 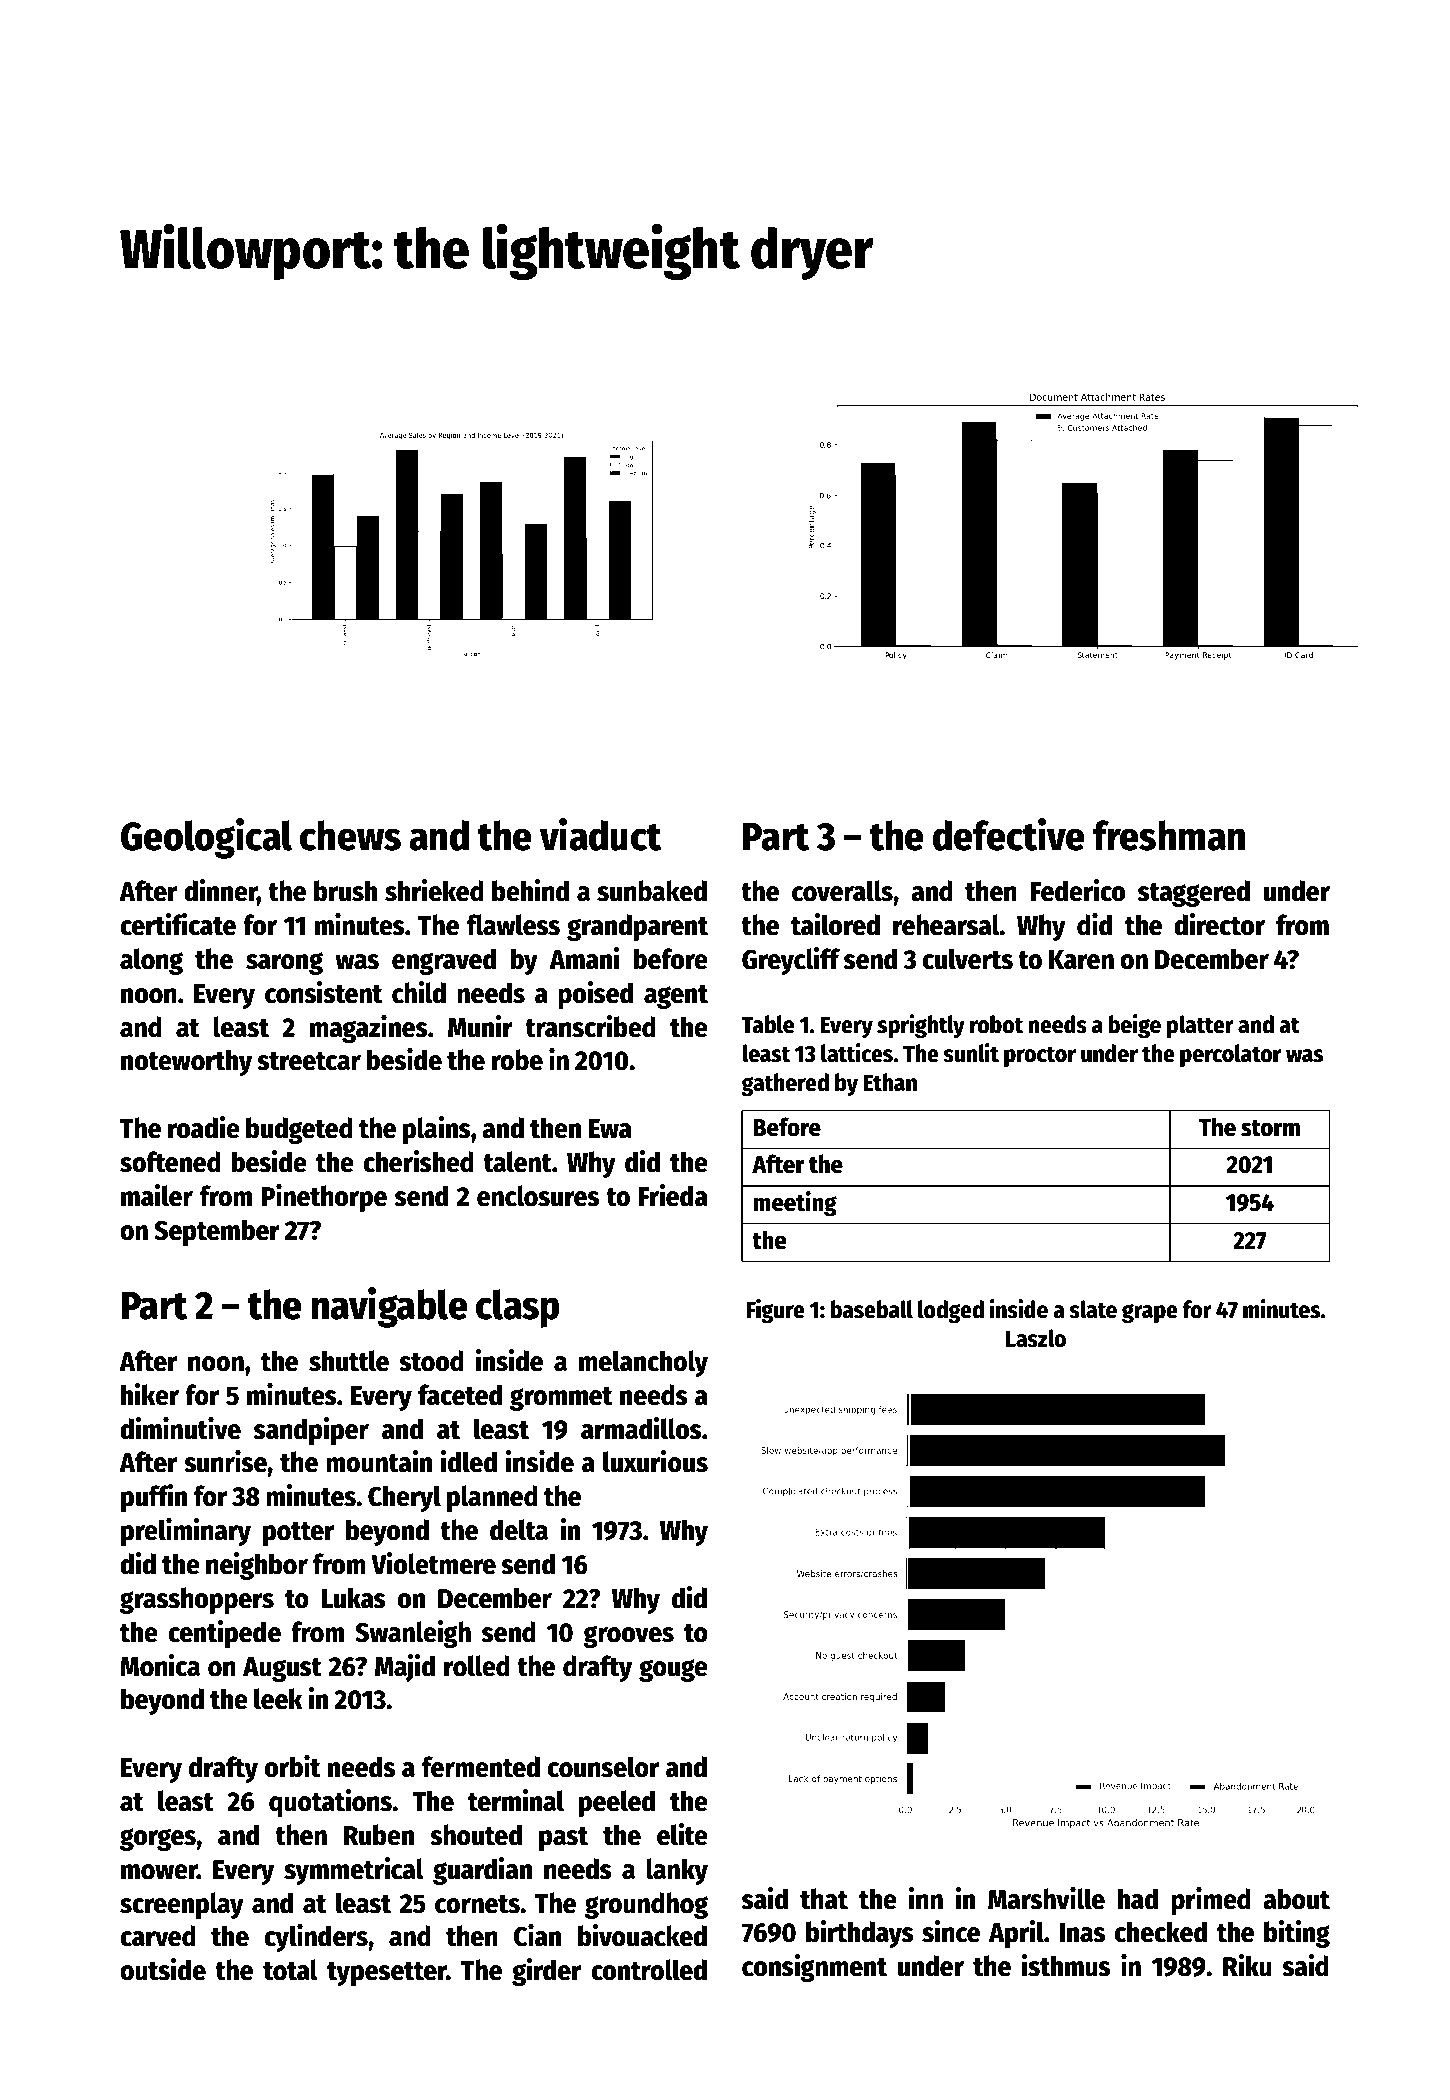 What do you see at coordinates (600, 834) in the page?
I see `viaduct` at bounding box center [600, 834].
